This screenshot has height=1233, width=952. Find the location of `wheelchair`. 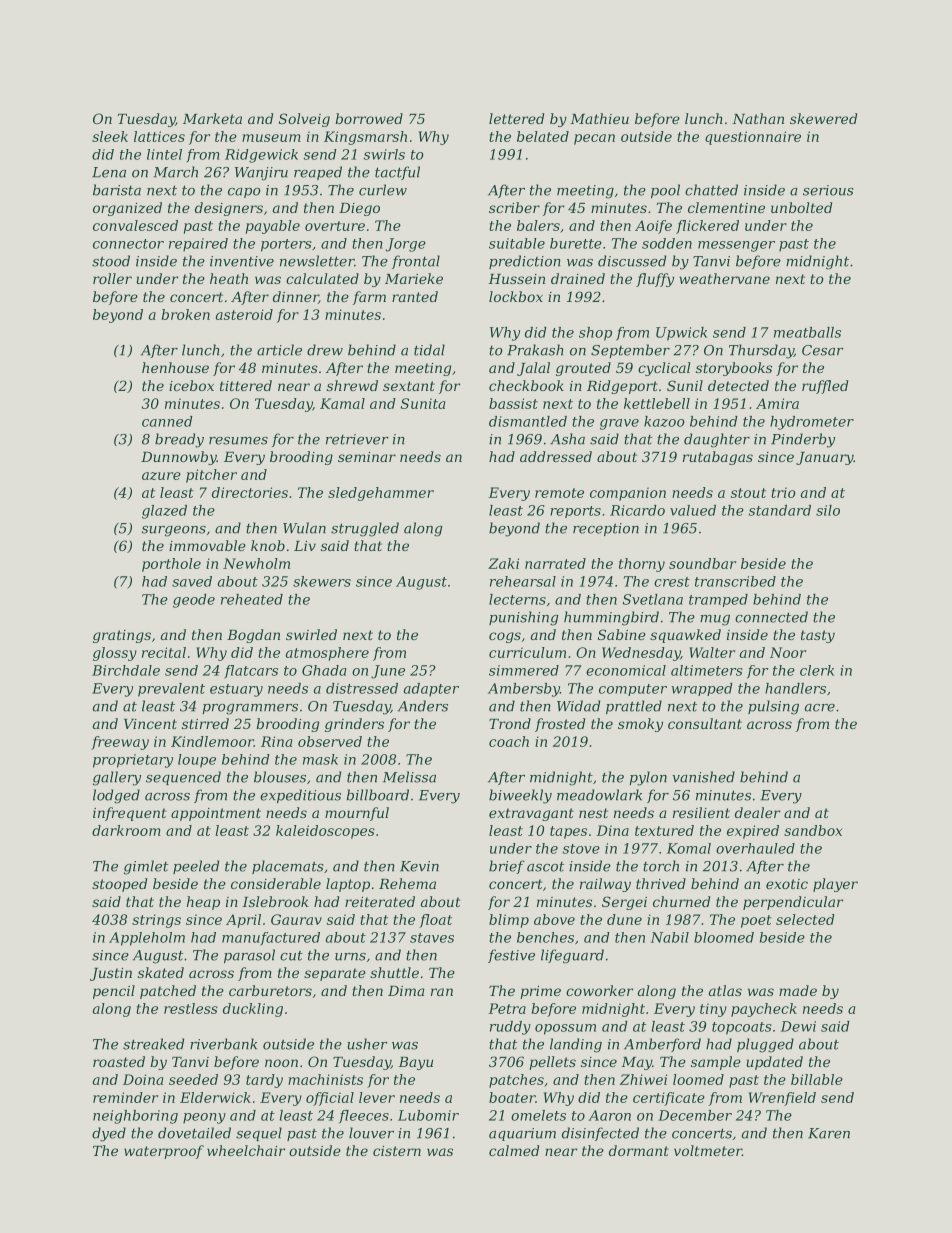

wheelchair is located at coordinates (246, 1150).
